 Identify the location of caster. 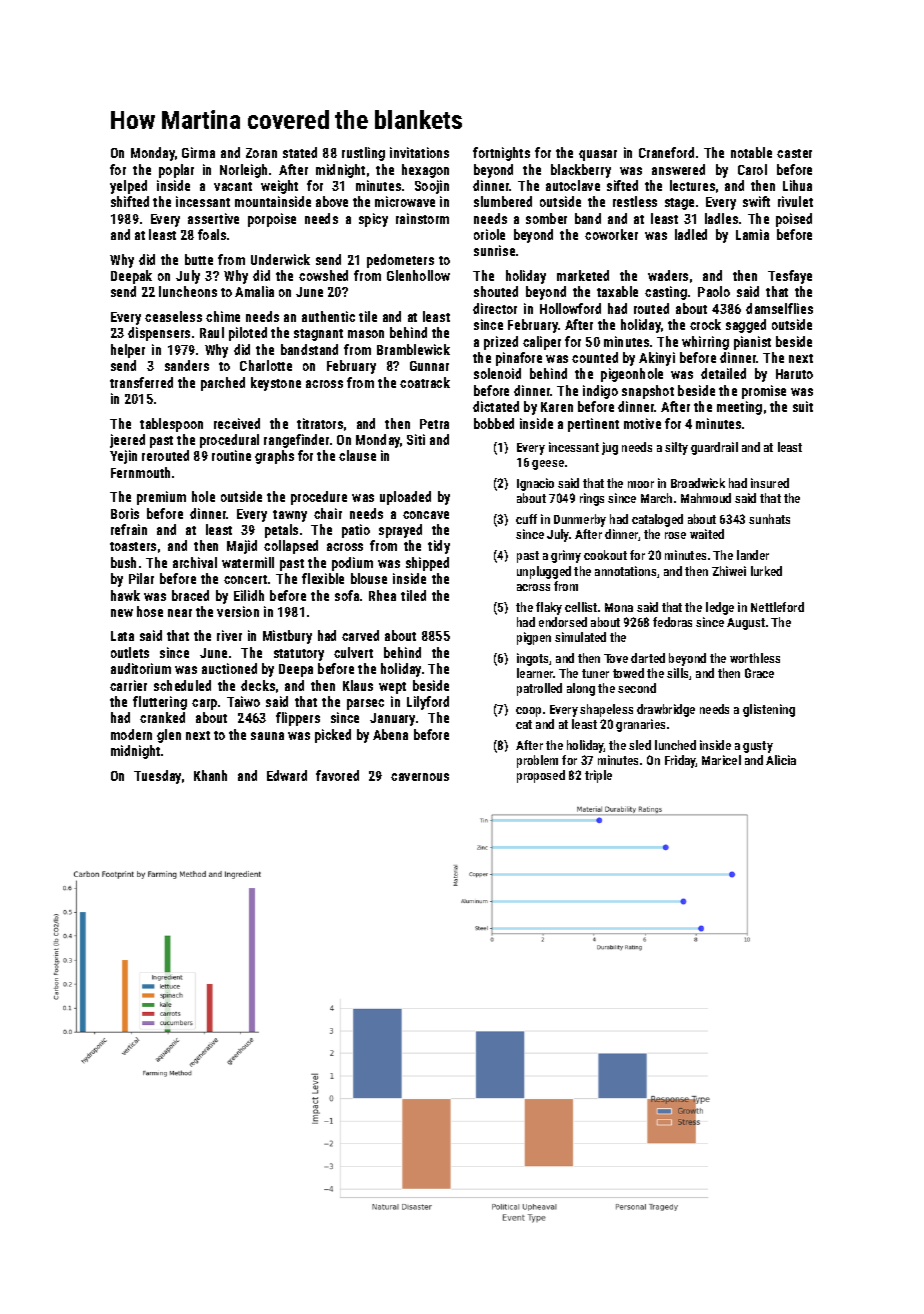
(794, 153).
